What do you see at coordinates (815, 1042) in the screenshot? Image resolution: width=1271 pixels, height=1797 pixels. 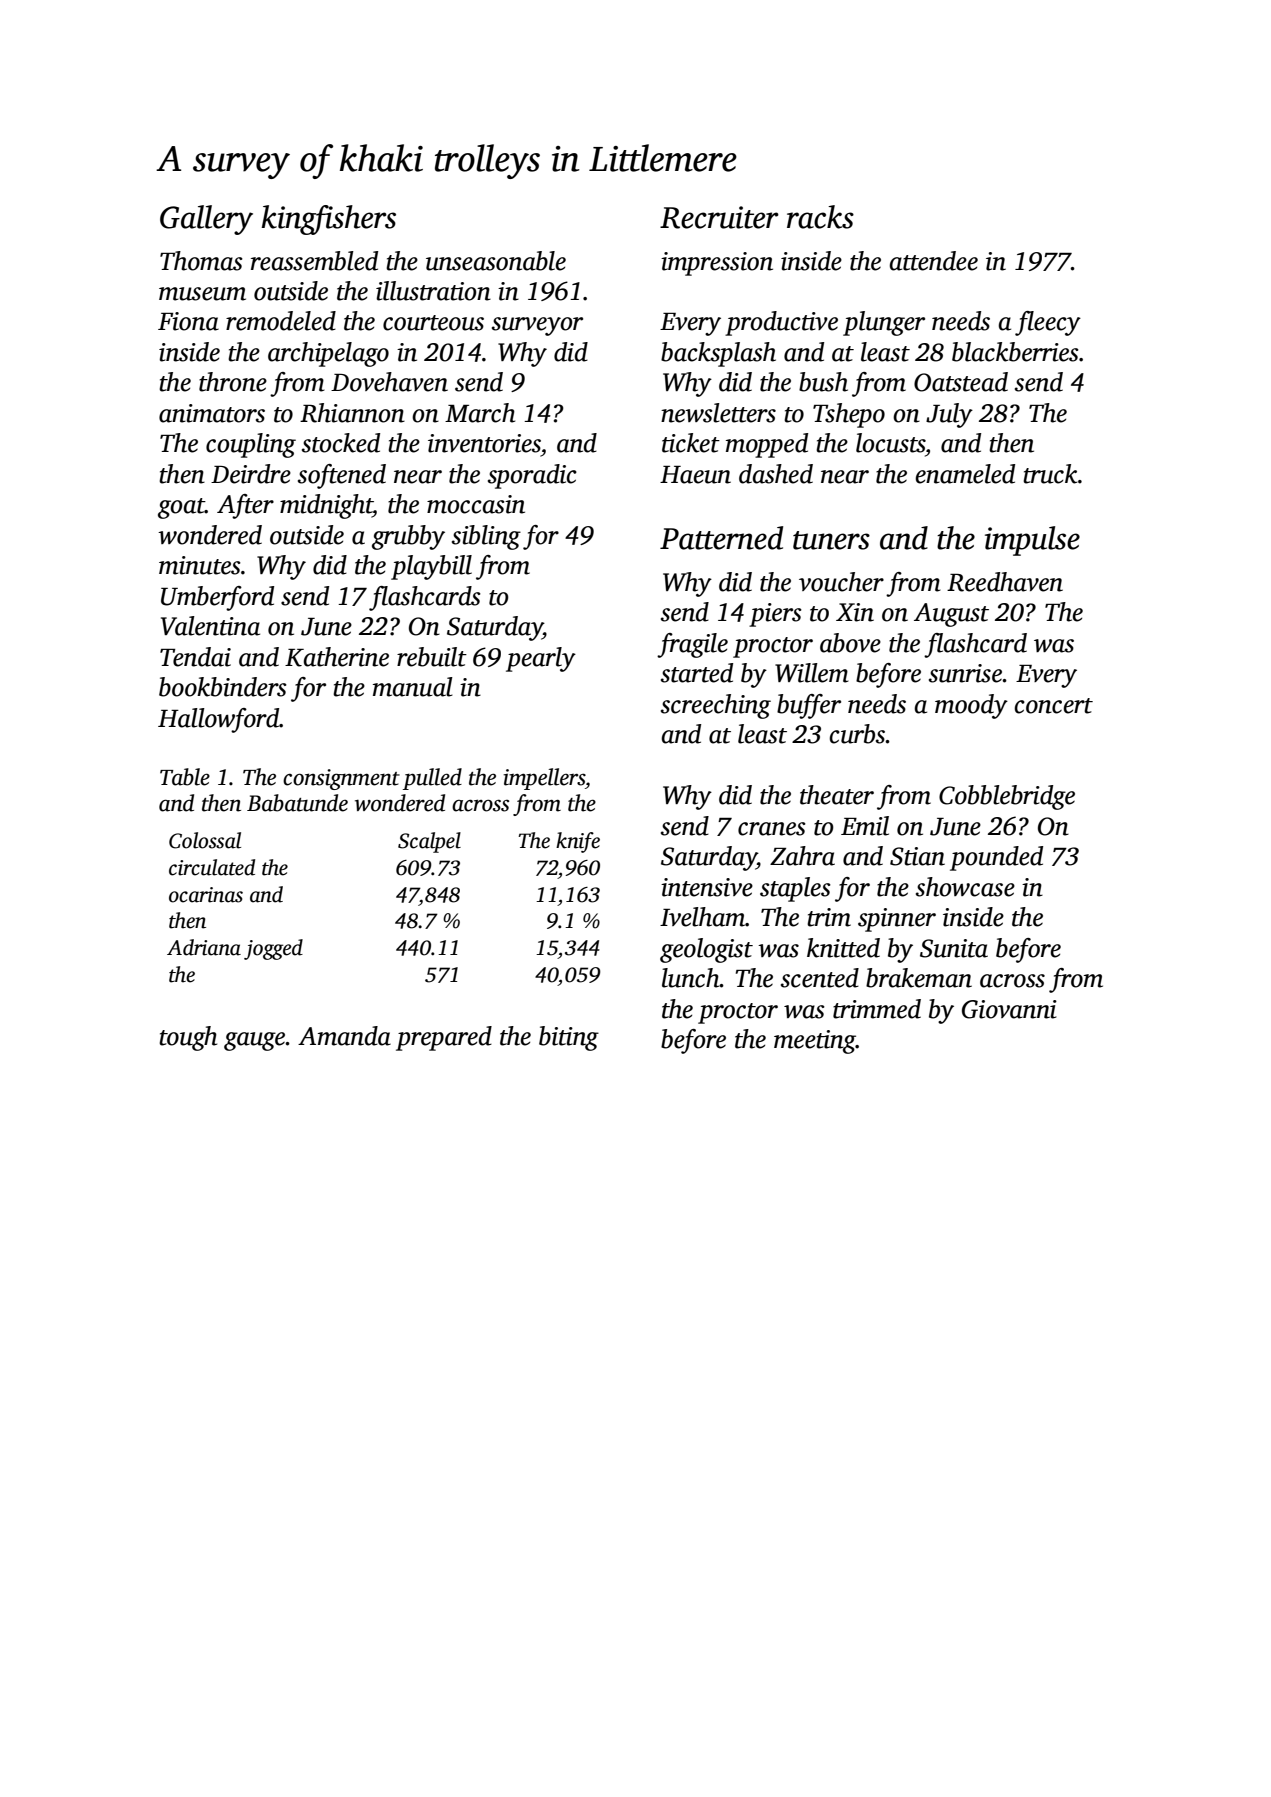 I see `meeting` at bounding box center [815, 1042].
